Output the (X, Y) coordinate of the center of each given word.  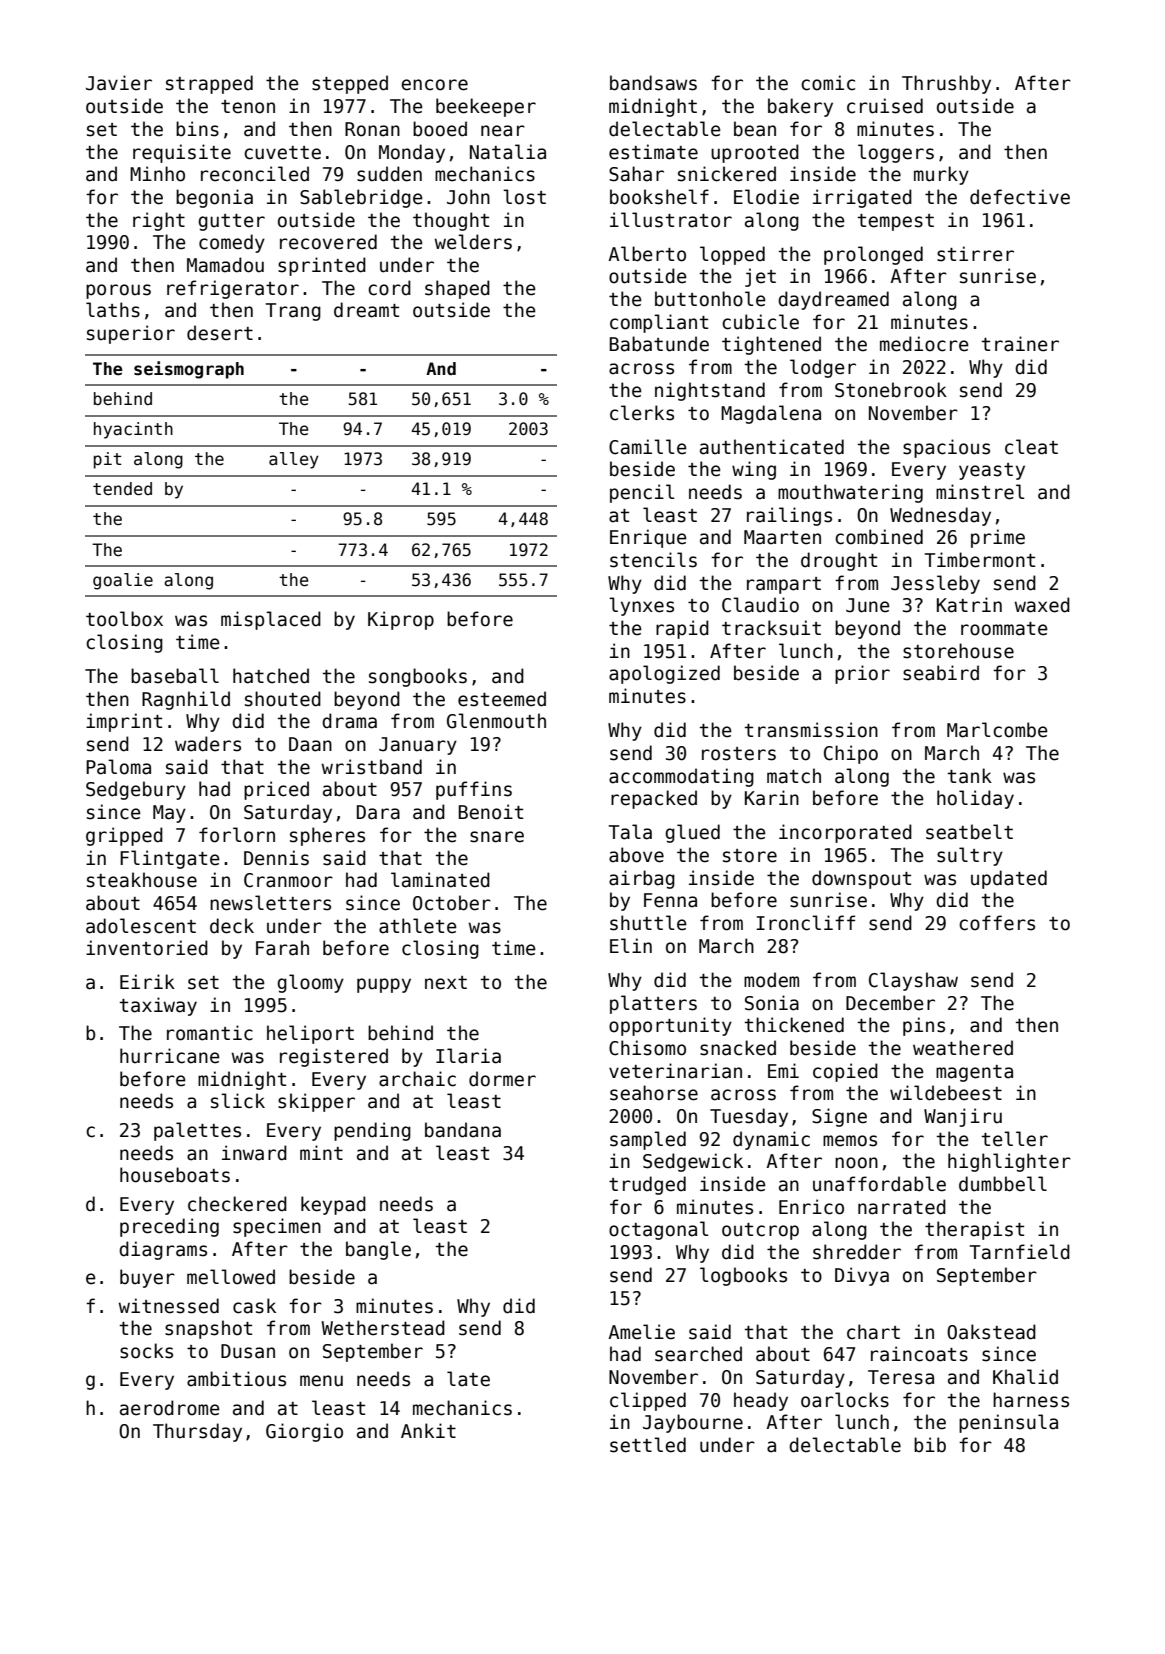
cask (254, 1306)
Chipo (851, 754)
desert (220, 333)
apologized (664, 674)
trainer (1020, 344)
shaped (457, 289)
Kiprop (401, 620)
